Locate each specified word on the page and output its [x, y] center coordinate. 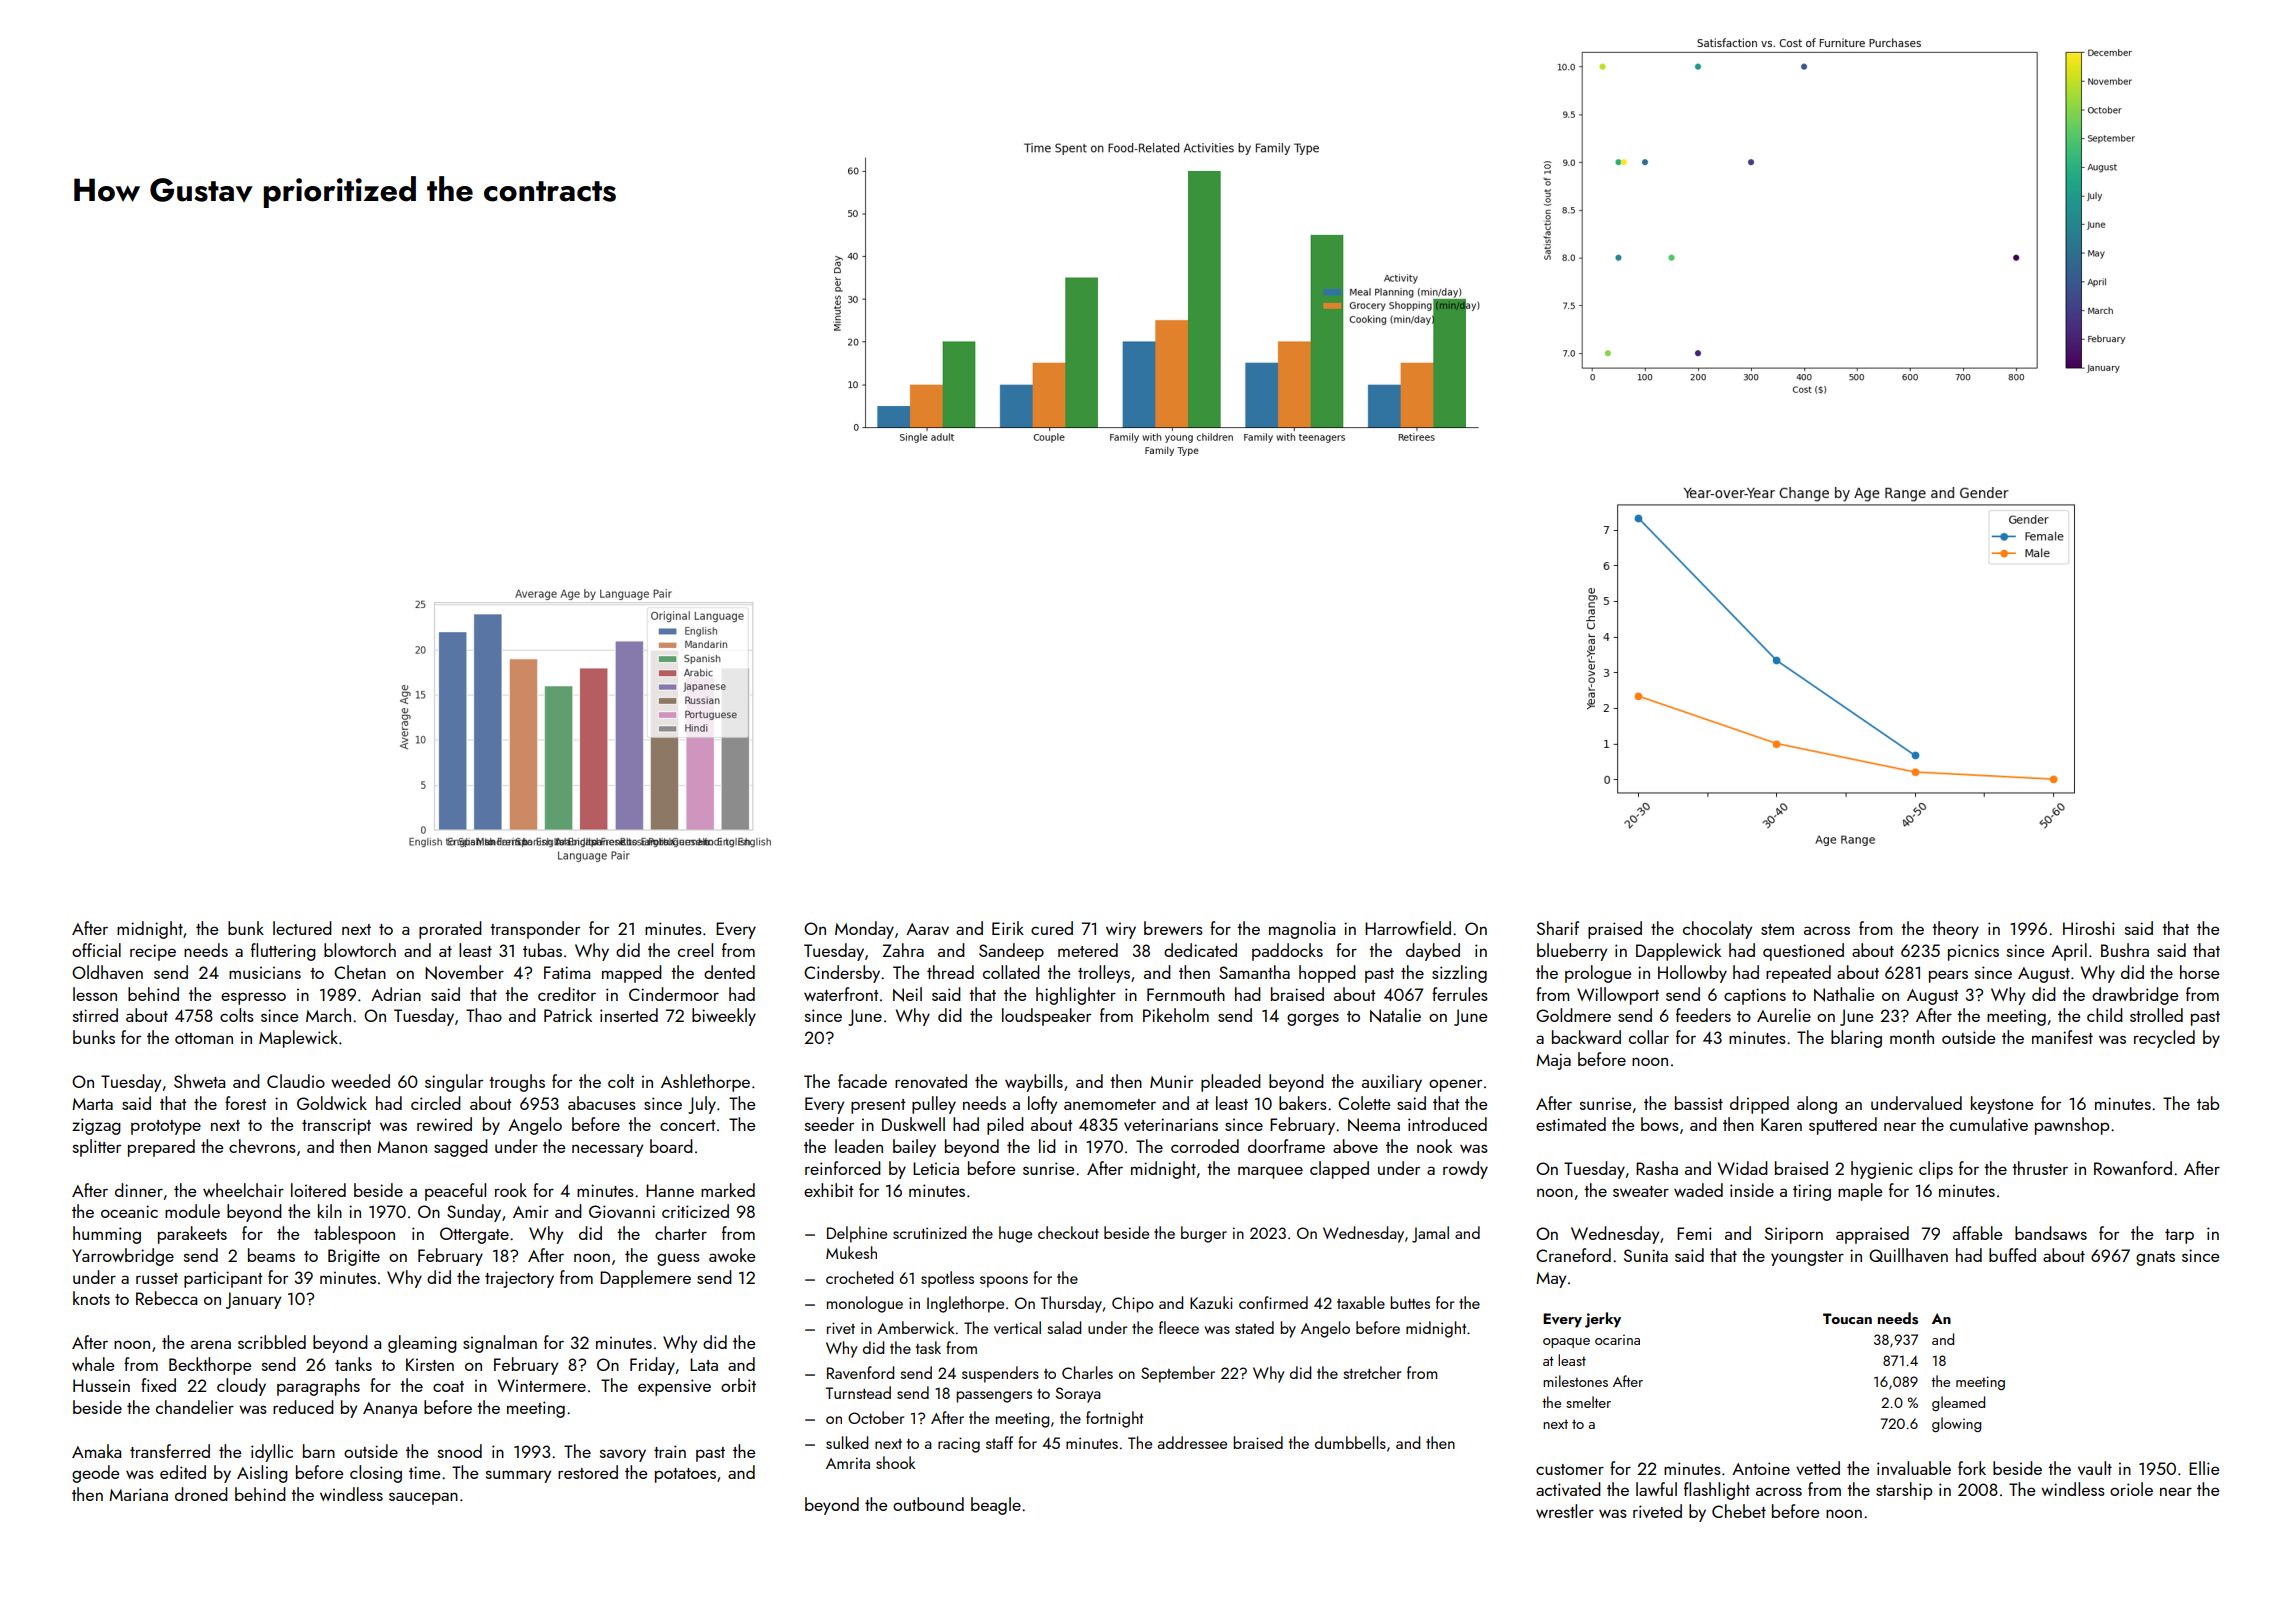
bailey [914, 1148]
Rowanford [2133, 1168]
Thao [484, 1015]
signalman [500, 1344]
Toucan [1847, 1318]
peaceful [455, 1192]
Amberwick [915, 1327]
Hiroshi [2089, 928]
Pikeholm [1176, 1015]
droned [201, 1494]
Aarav [927, 929]
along [1817, 1105]
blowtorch [360, 950]
